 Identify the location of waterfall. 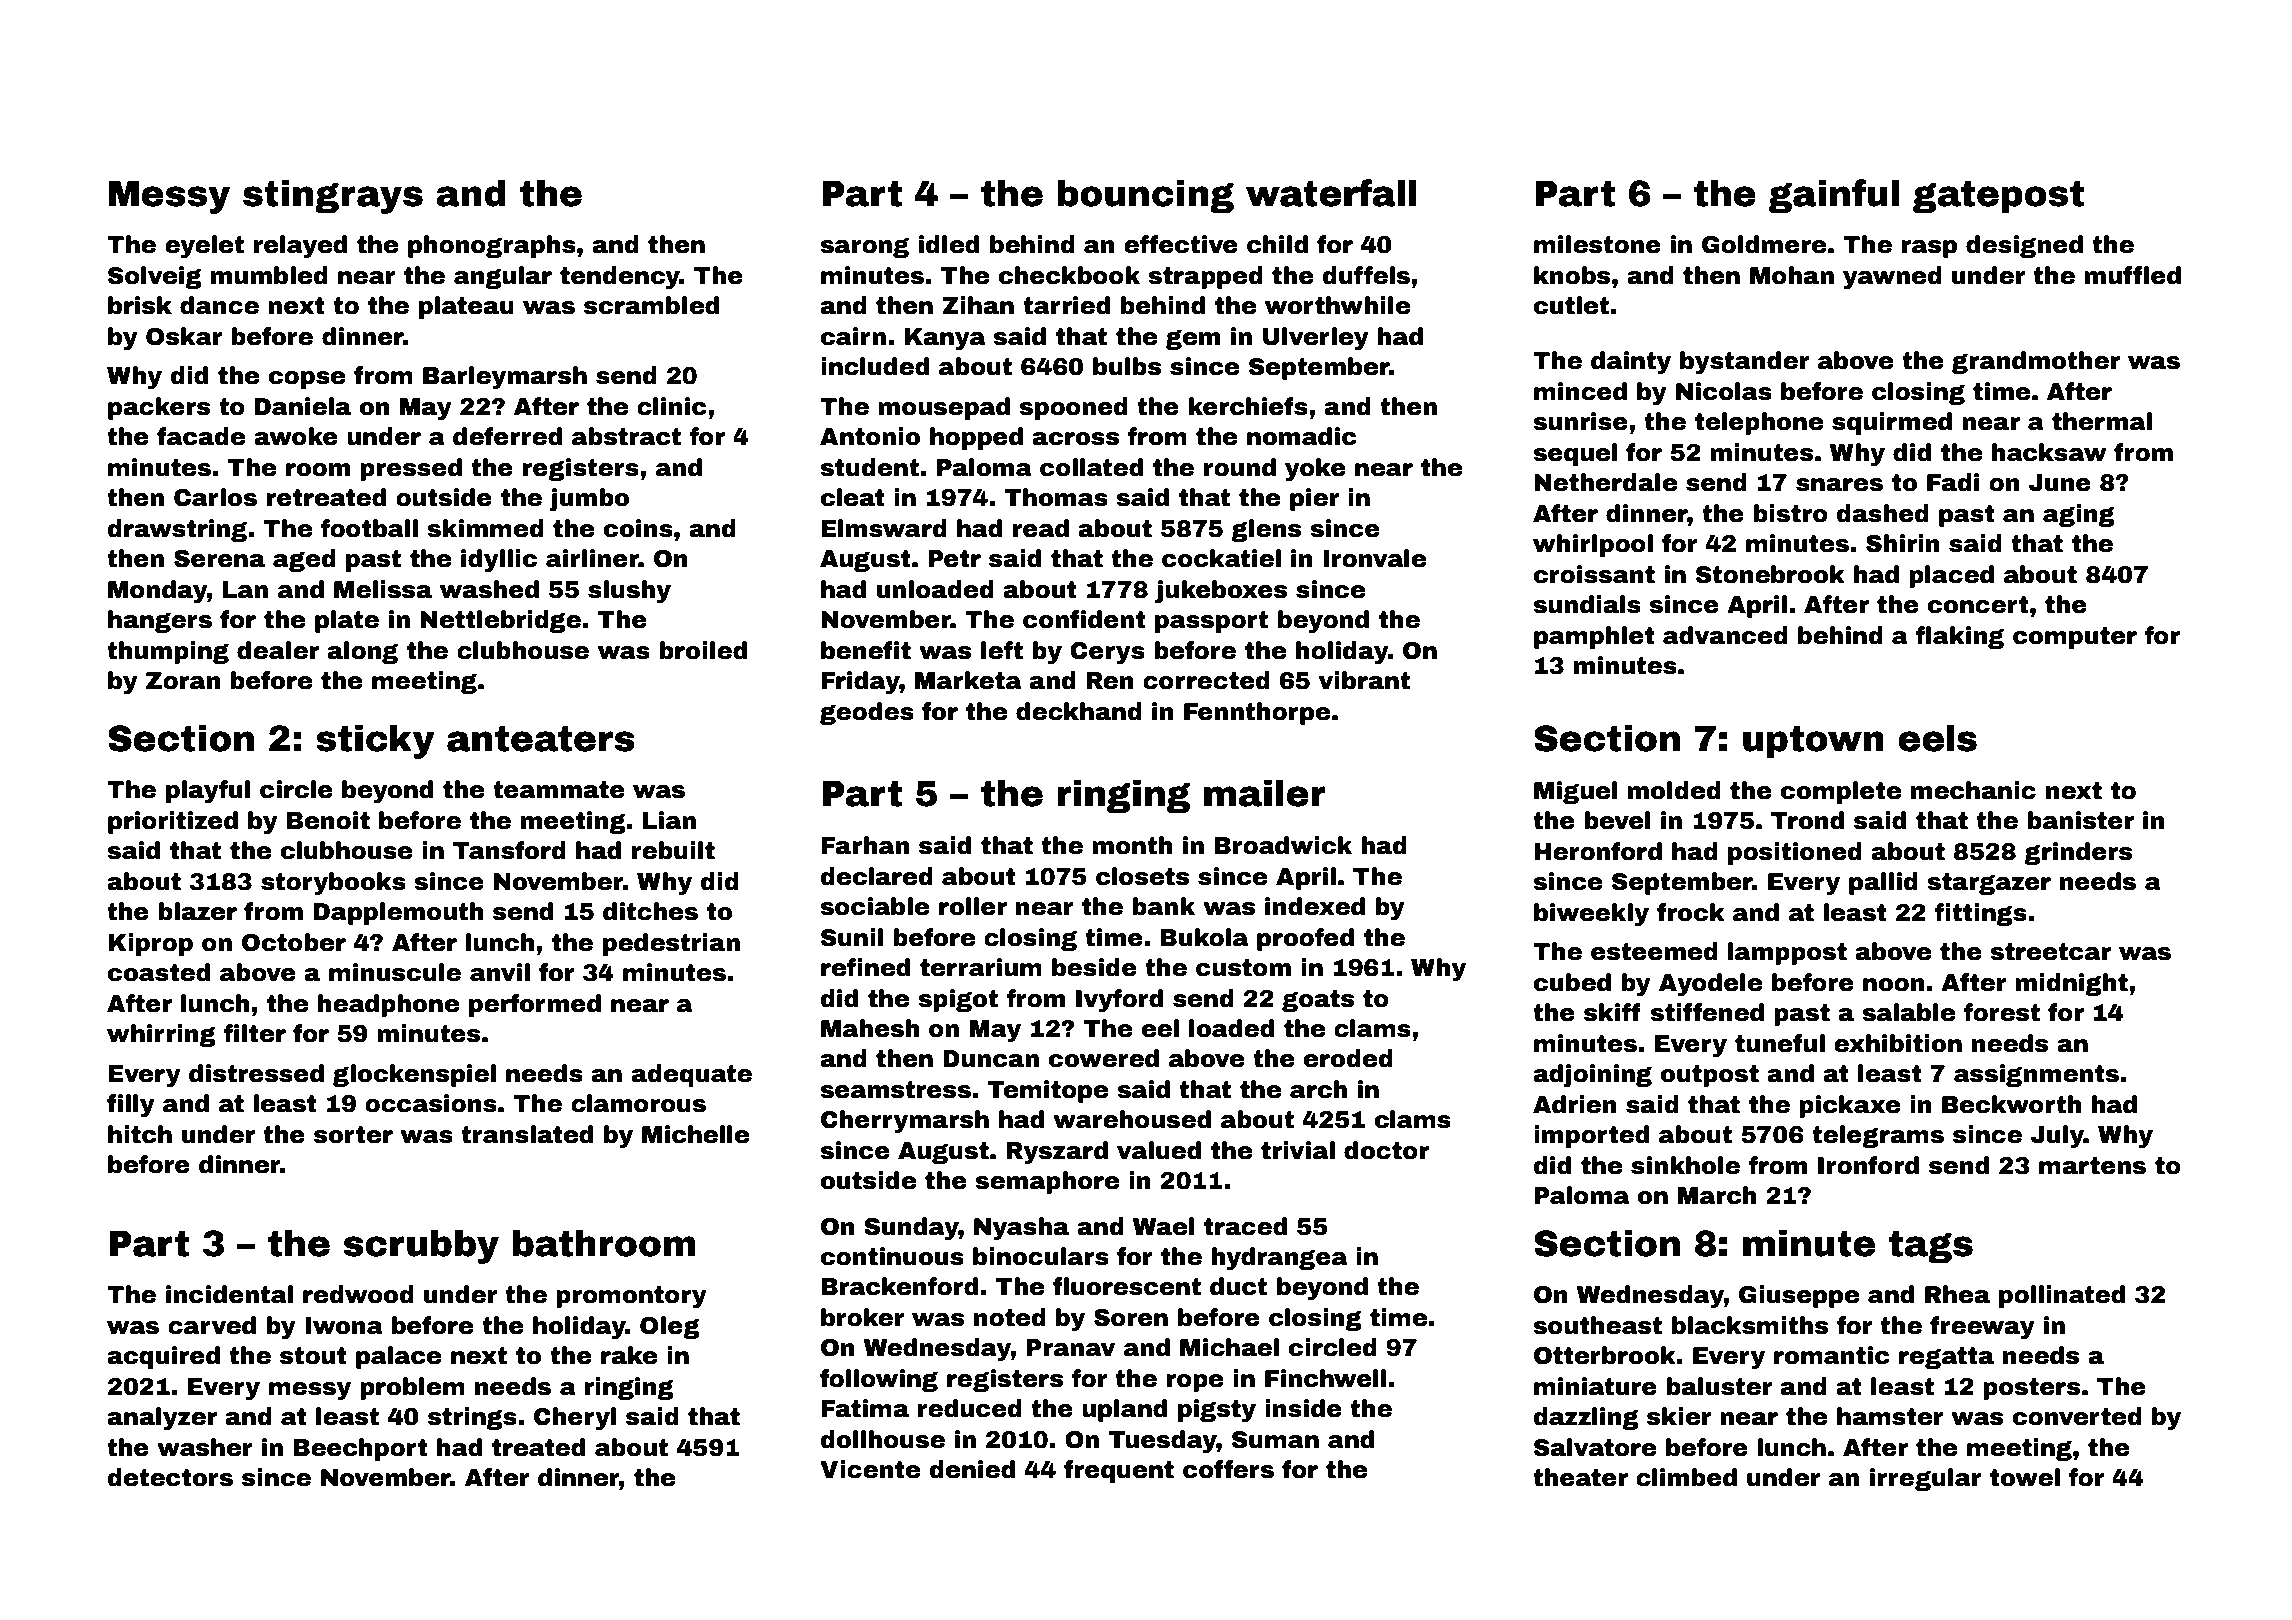
(1331, 193).
